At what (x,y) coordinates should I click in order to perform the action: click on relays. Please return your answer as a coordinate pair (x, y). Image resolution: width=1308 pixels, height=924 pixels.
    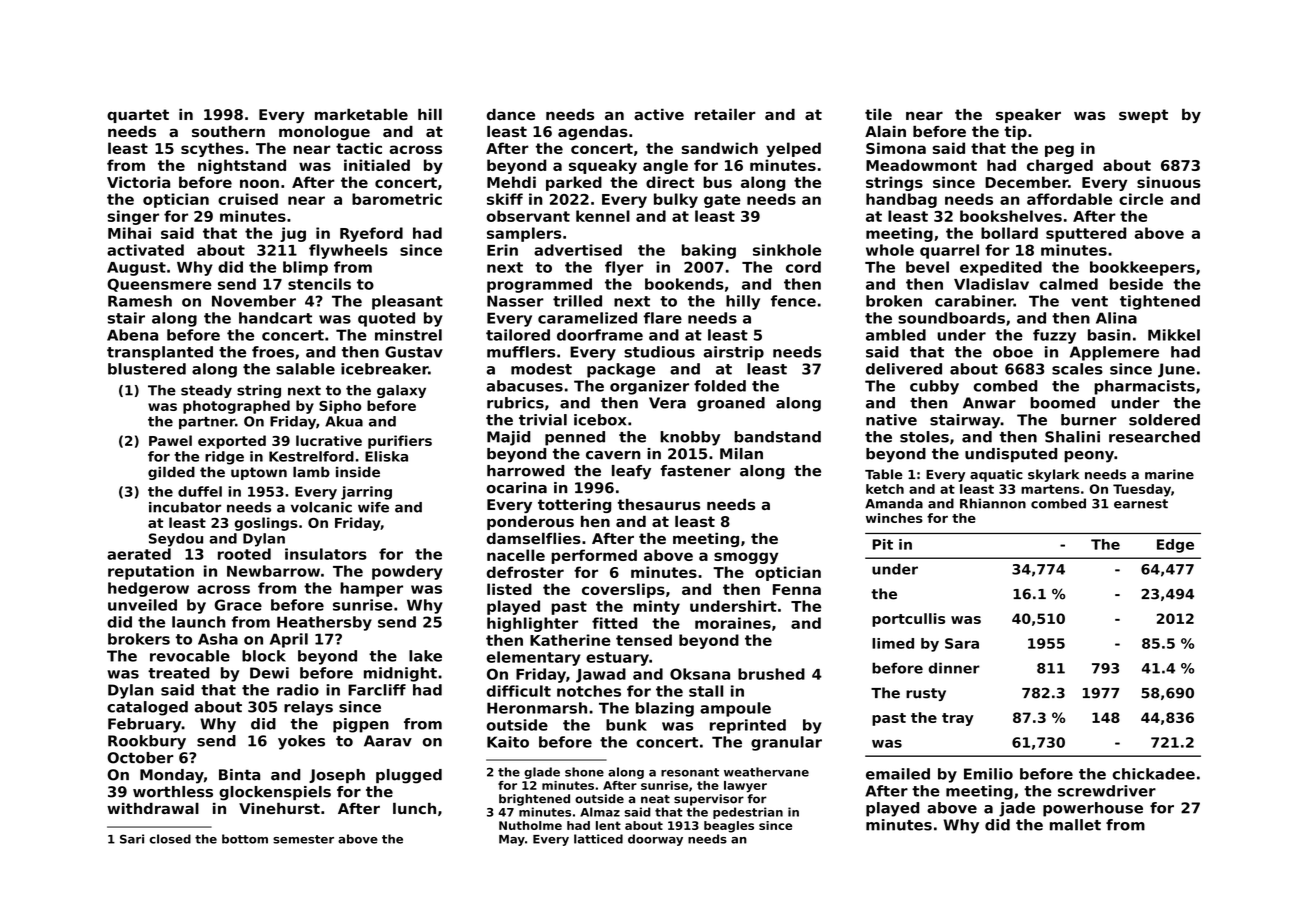
    Looking at the image, I should click on (308, 708).
